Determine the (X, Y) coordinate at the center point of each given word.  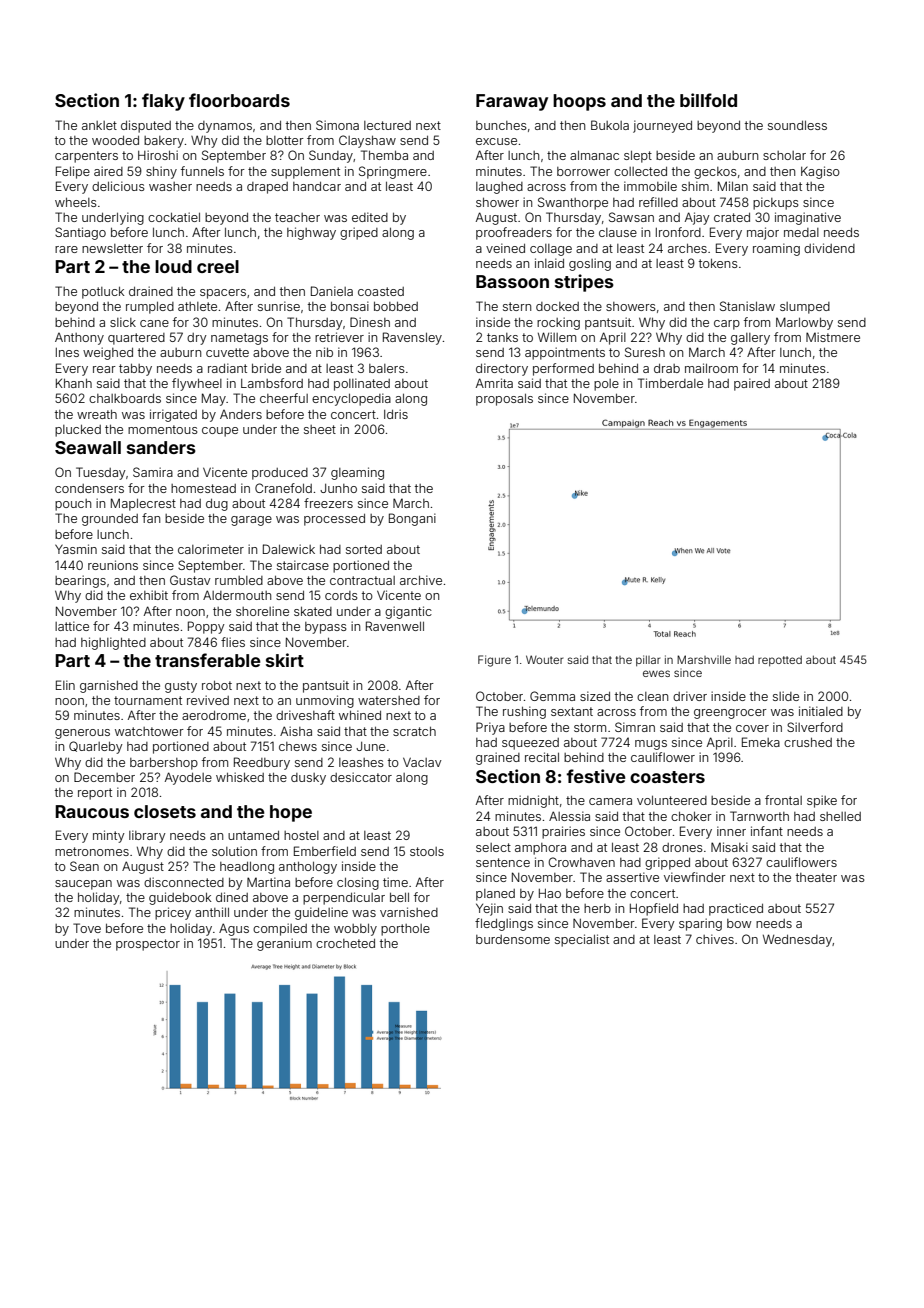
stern (517, 306)
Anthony (79, 339)
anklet (99, 125)
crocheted (345, 943)
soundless (797, 125)
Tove (87, 928)
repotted (780, 661)
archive (421, 580)
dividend (829, 248)
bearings (80, 581)
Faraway (512, 102)
